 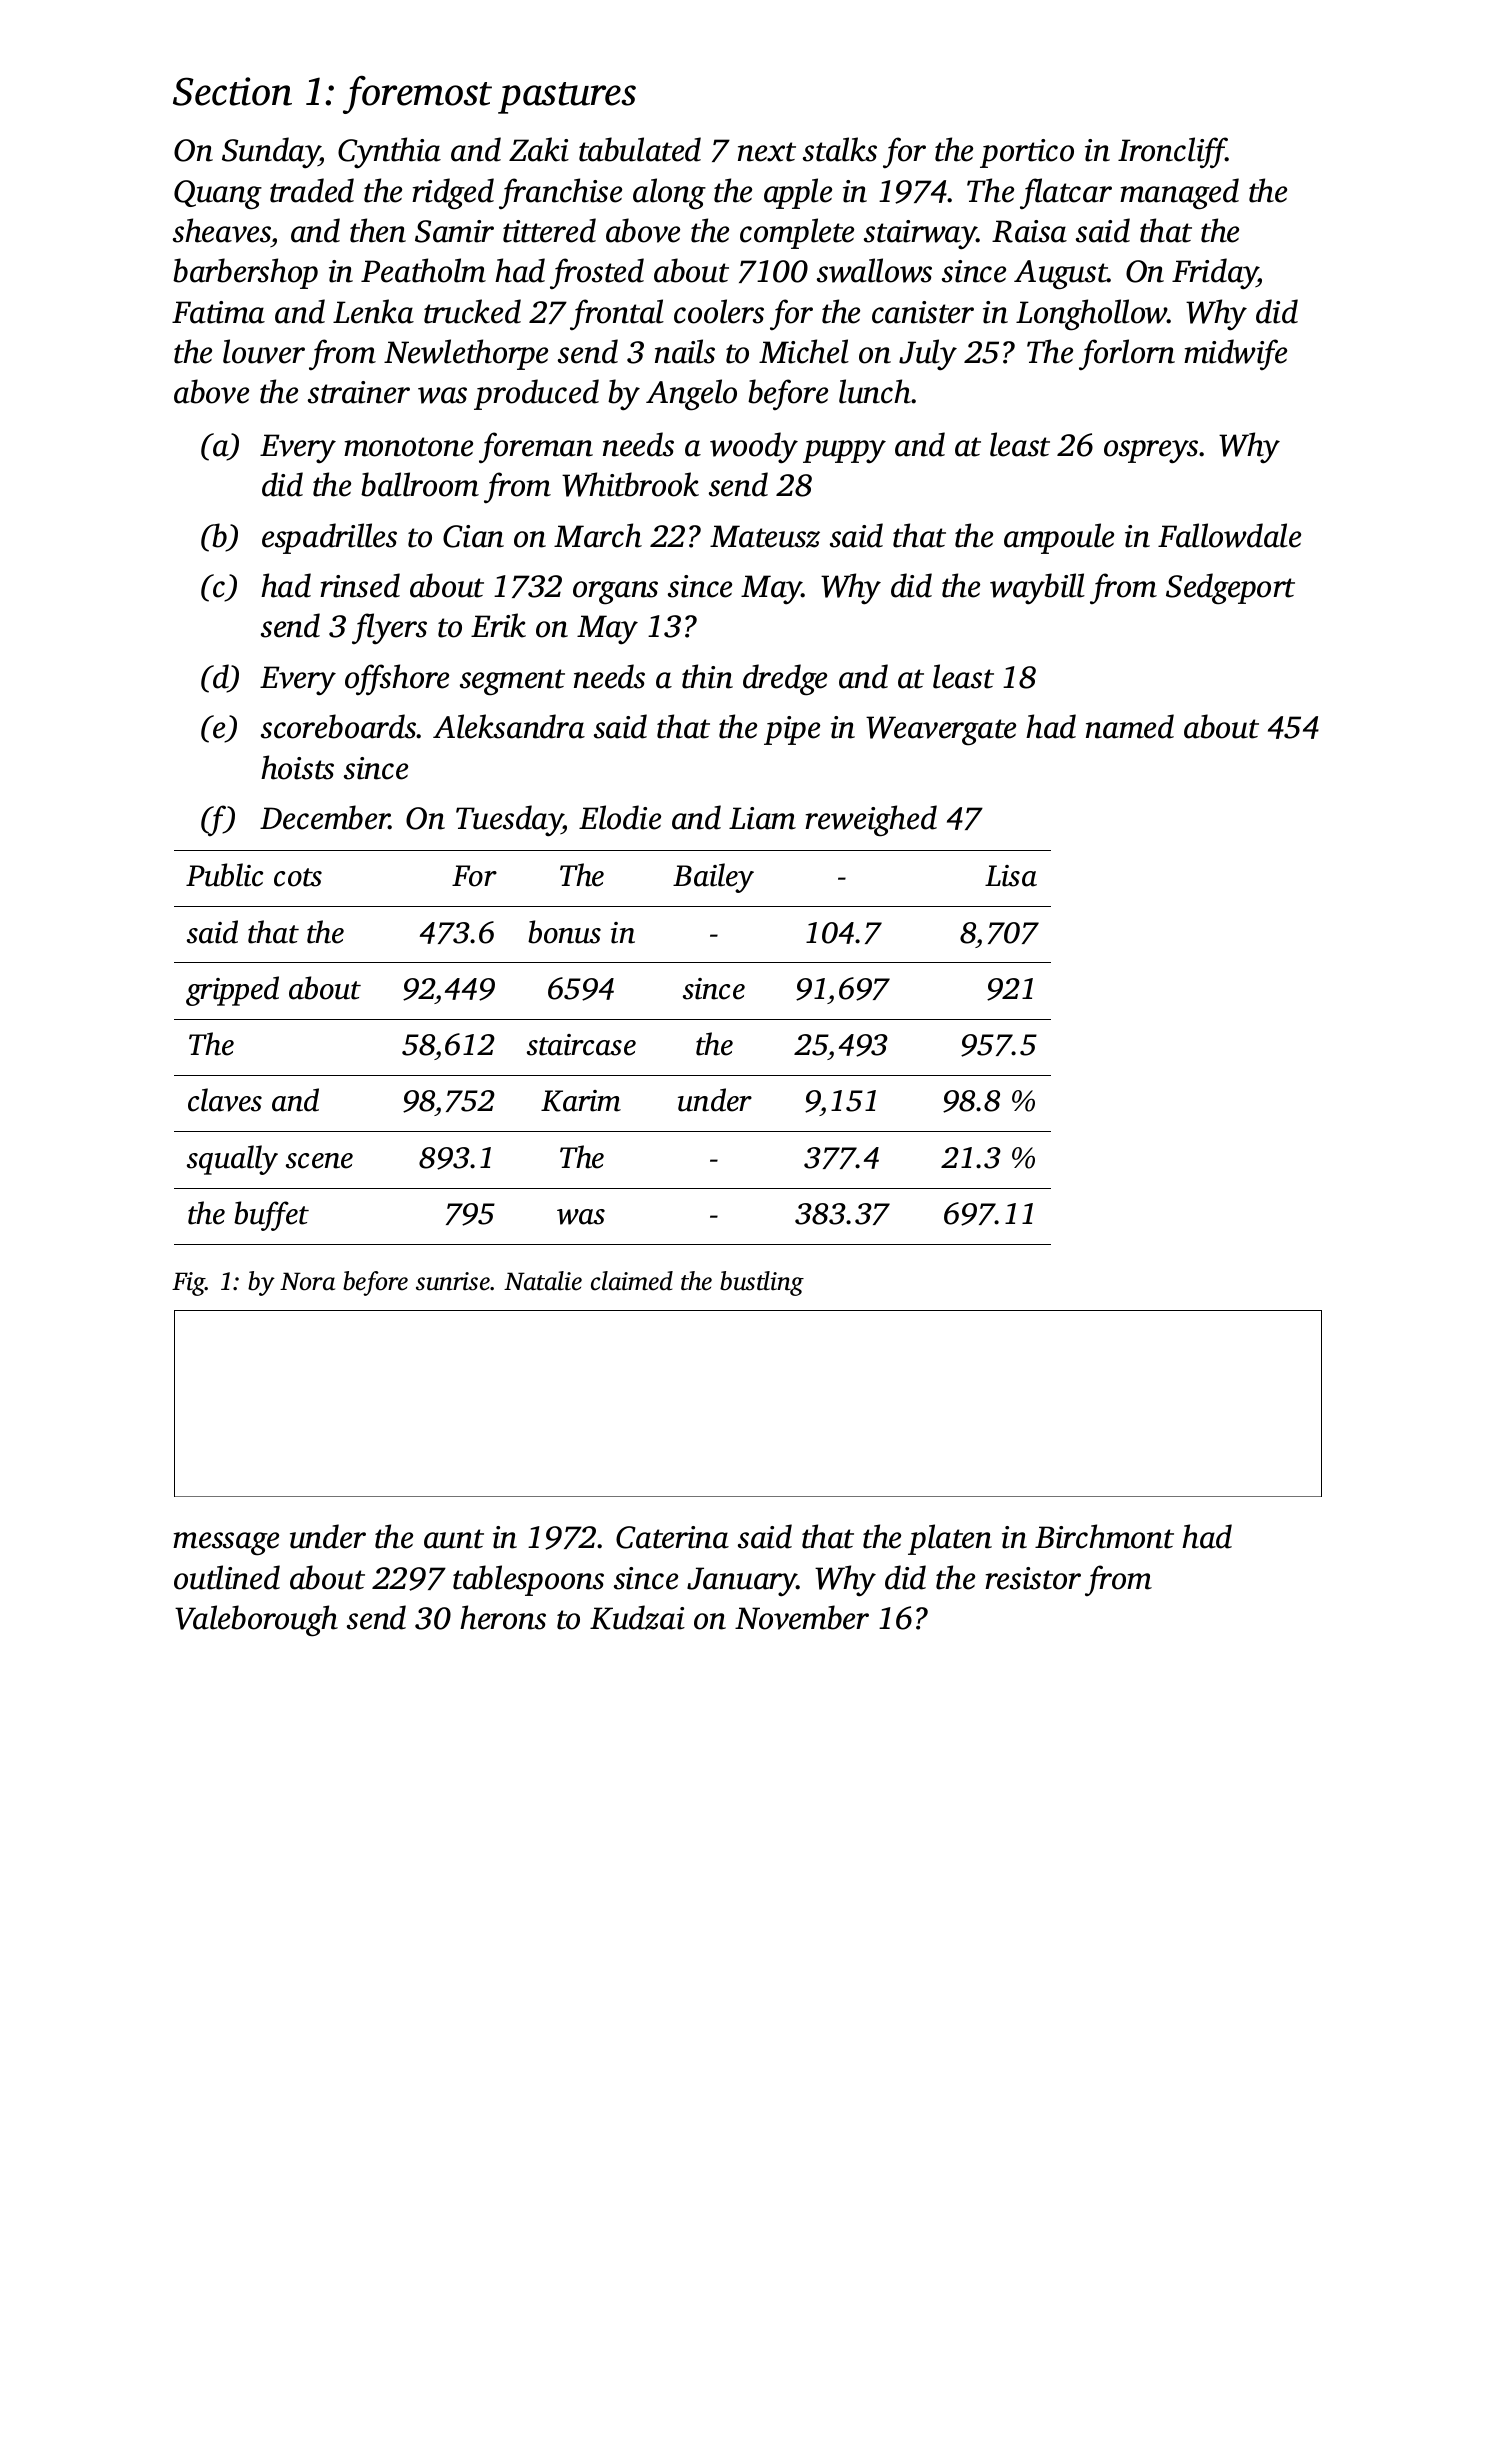 I want to click on staircase, so click(x=581, y=1045).
